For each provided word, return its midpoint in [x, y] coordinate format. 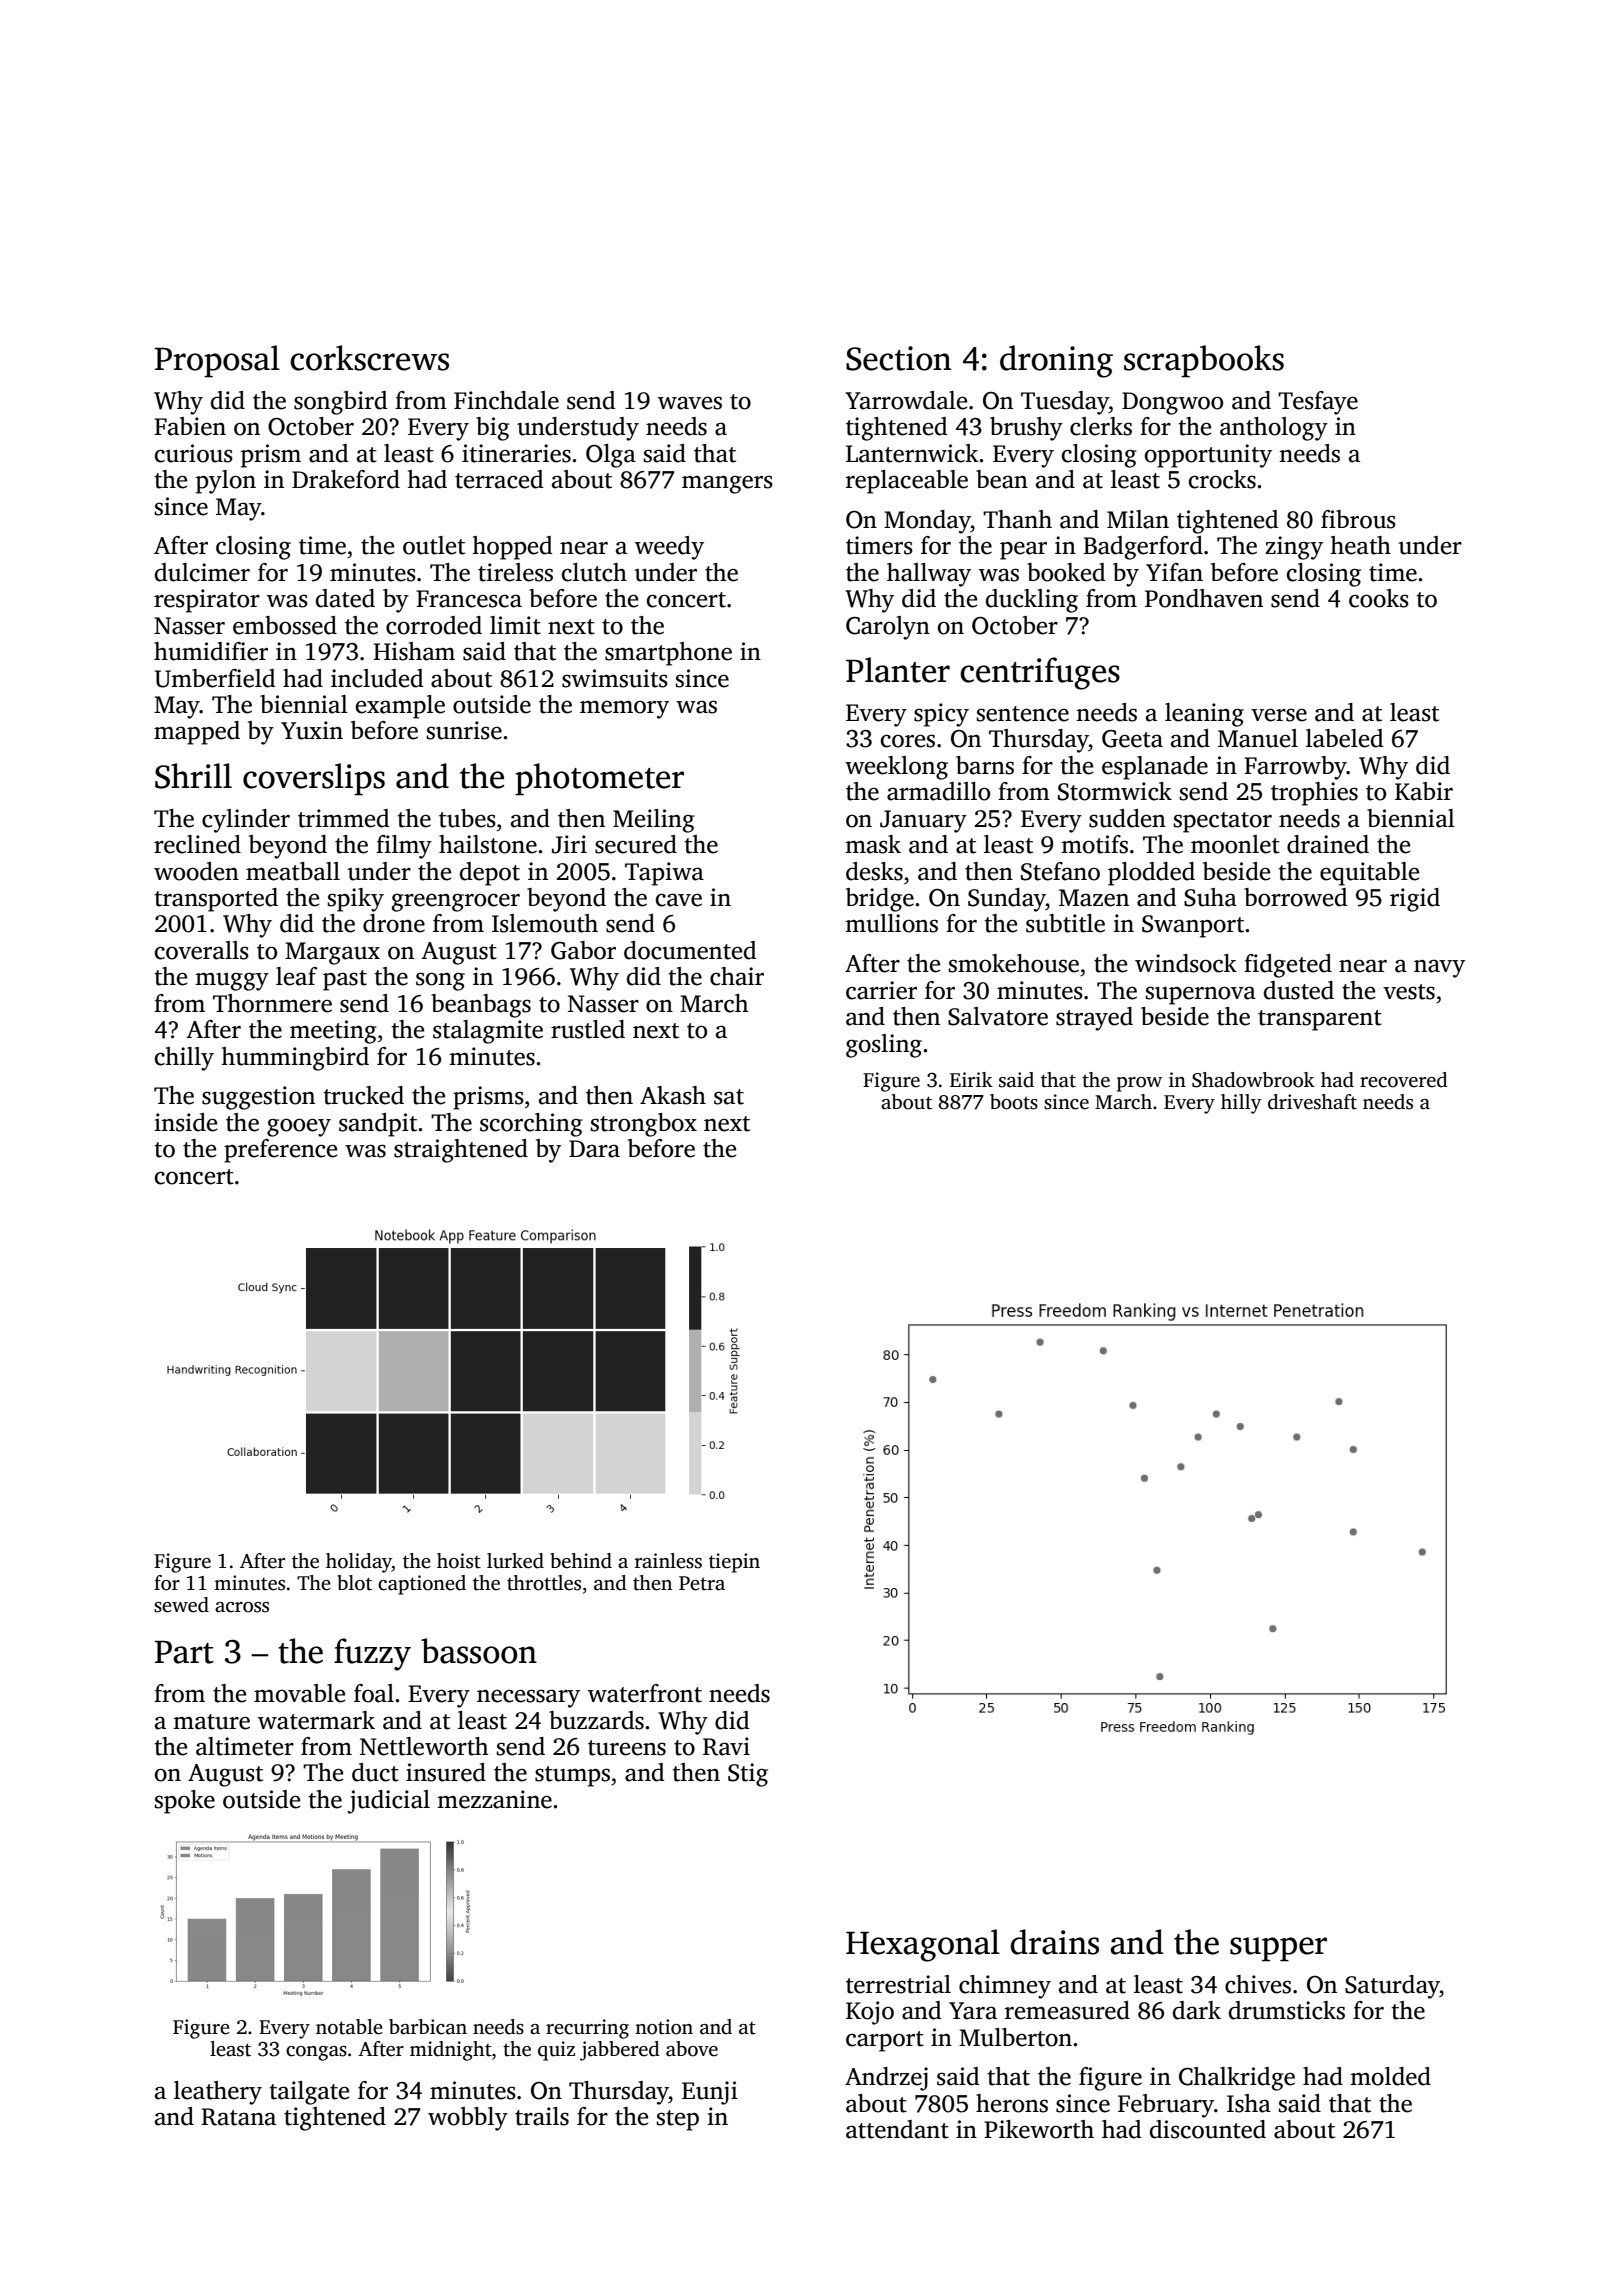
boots [1014, 1102]
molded [1390, 2076]
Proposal [217, 361]
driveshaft [1312, 1102]
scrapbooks [1204, 361]
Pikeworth [1039, 2129]
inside [186, 1122]
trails [542, 2116]
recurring [587, 2029]
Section [898, 358]
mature [211, 1722]
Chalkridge [1237, 2079]
